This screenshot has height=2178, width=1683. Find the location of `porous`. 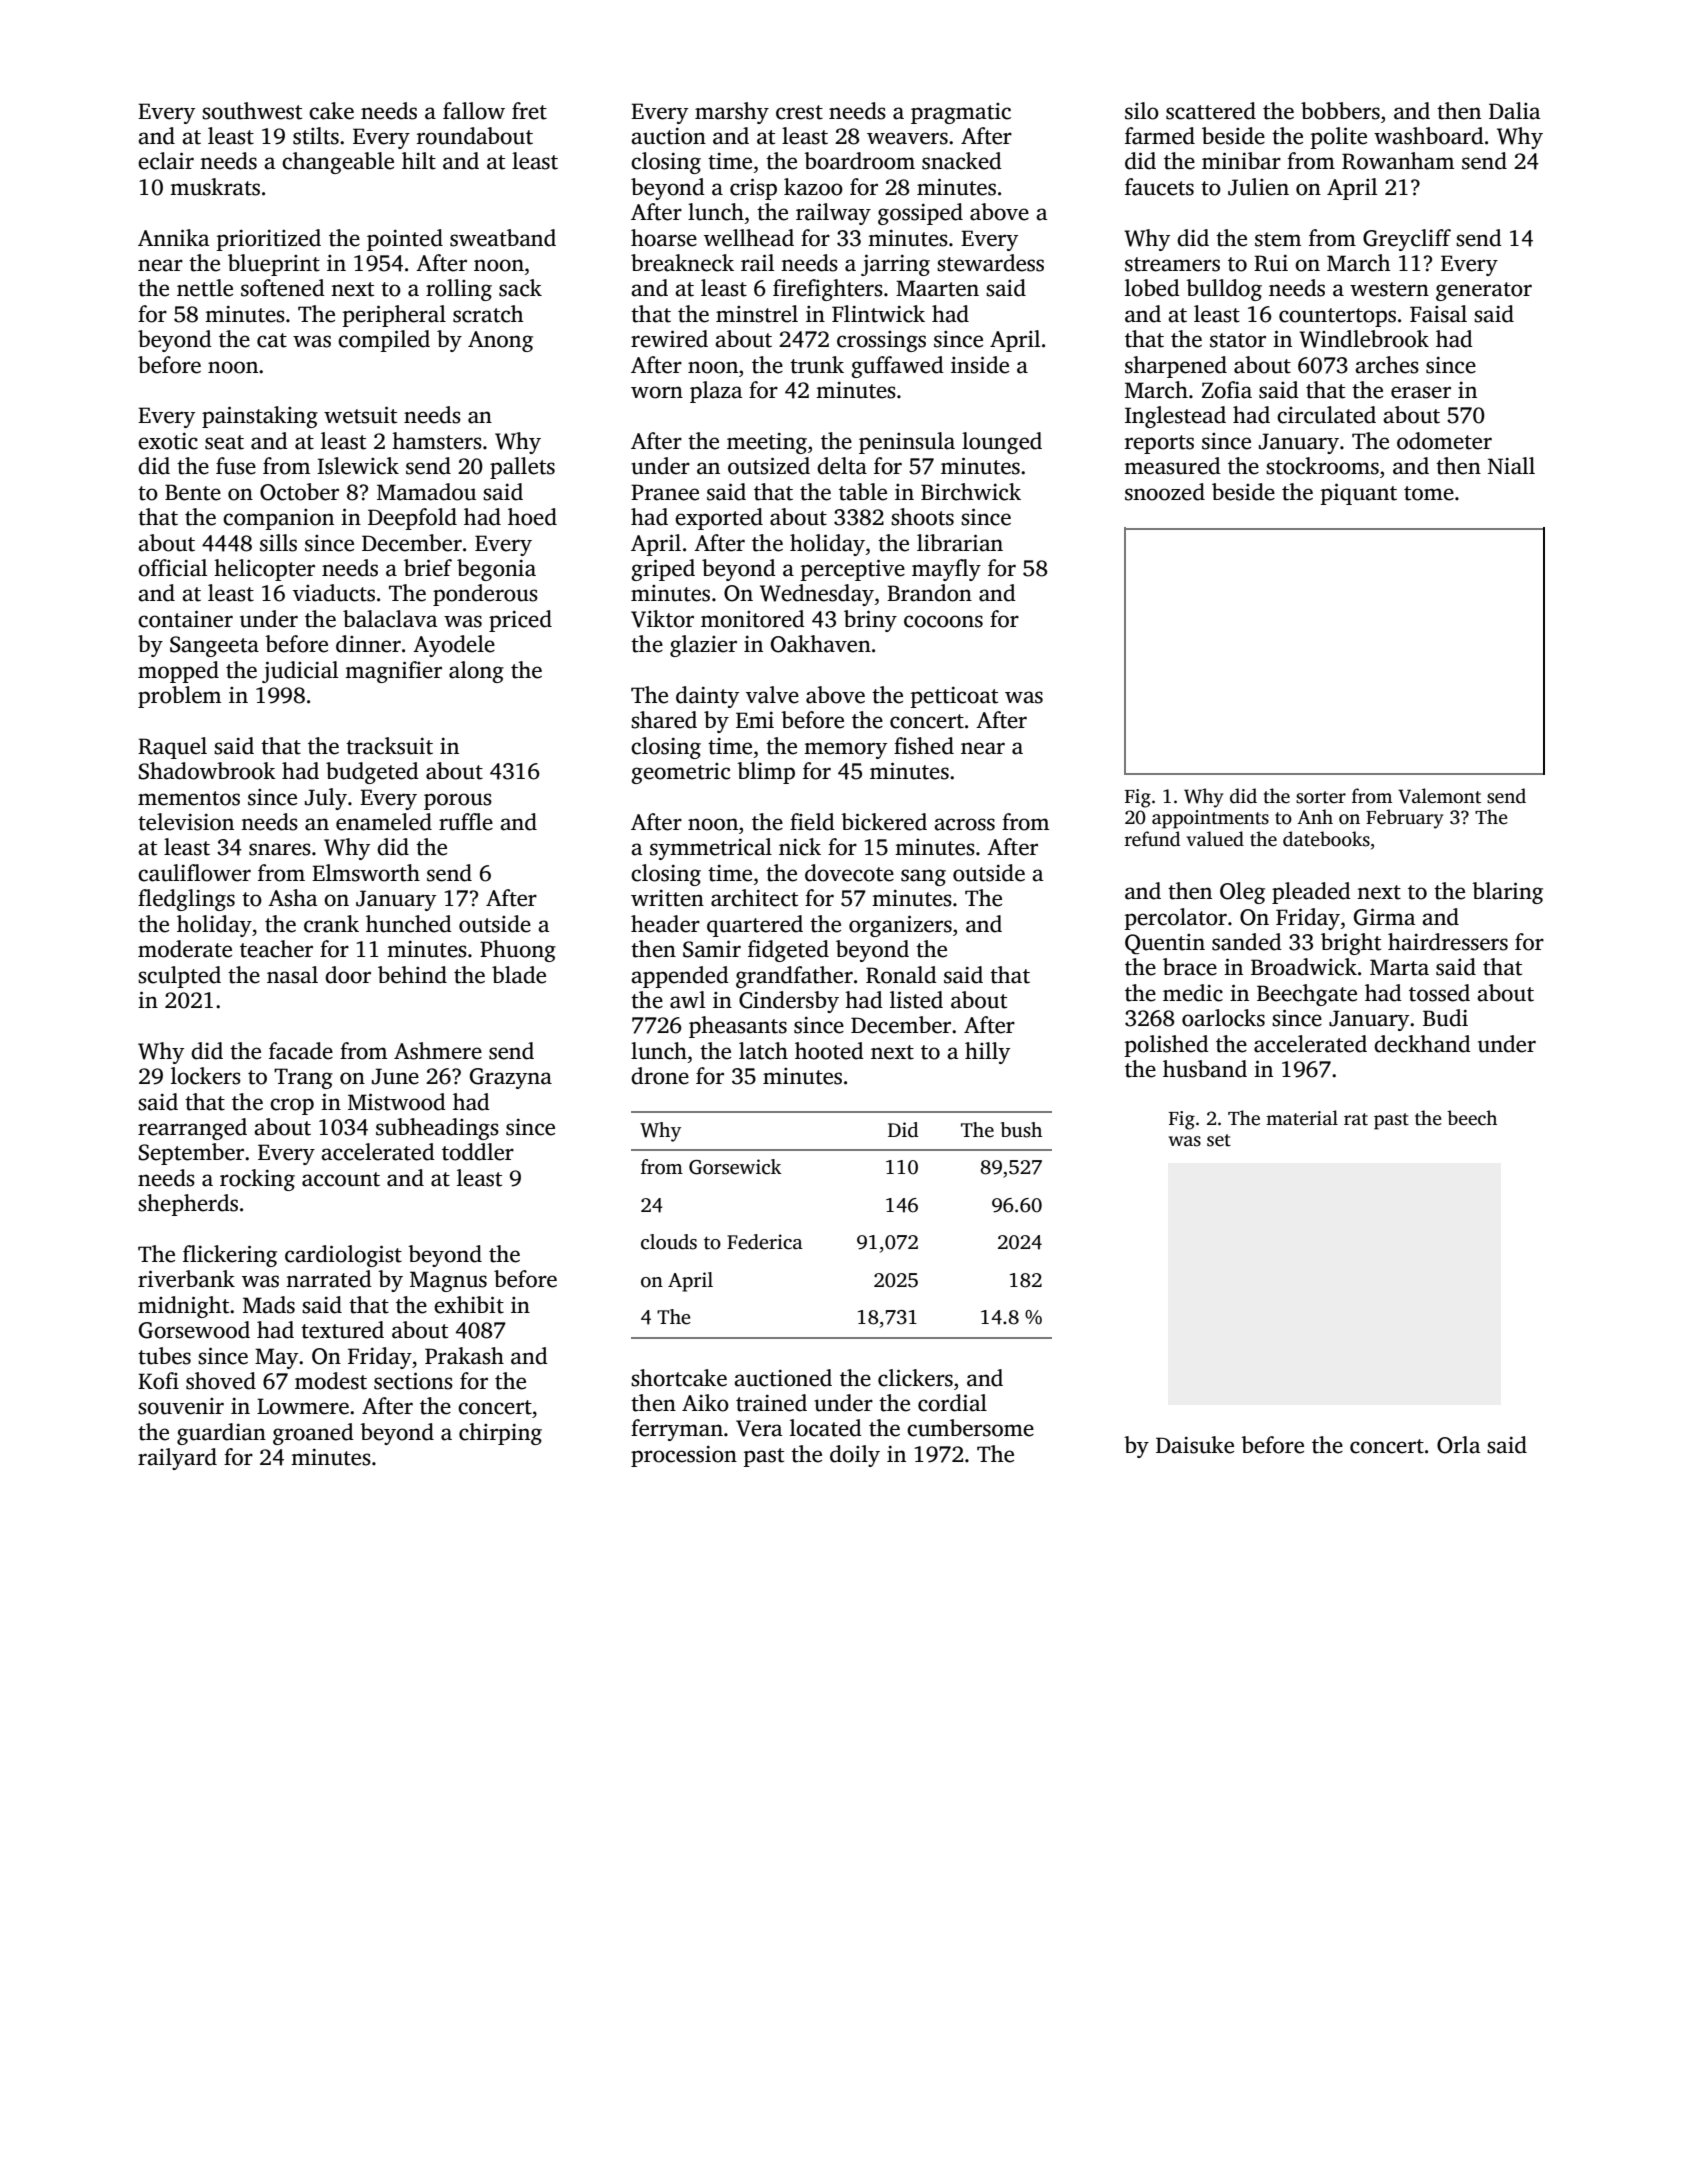

porous is located at coordinates (458, 801).
